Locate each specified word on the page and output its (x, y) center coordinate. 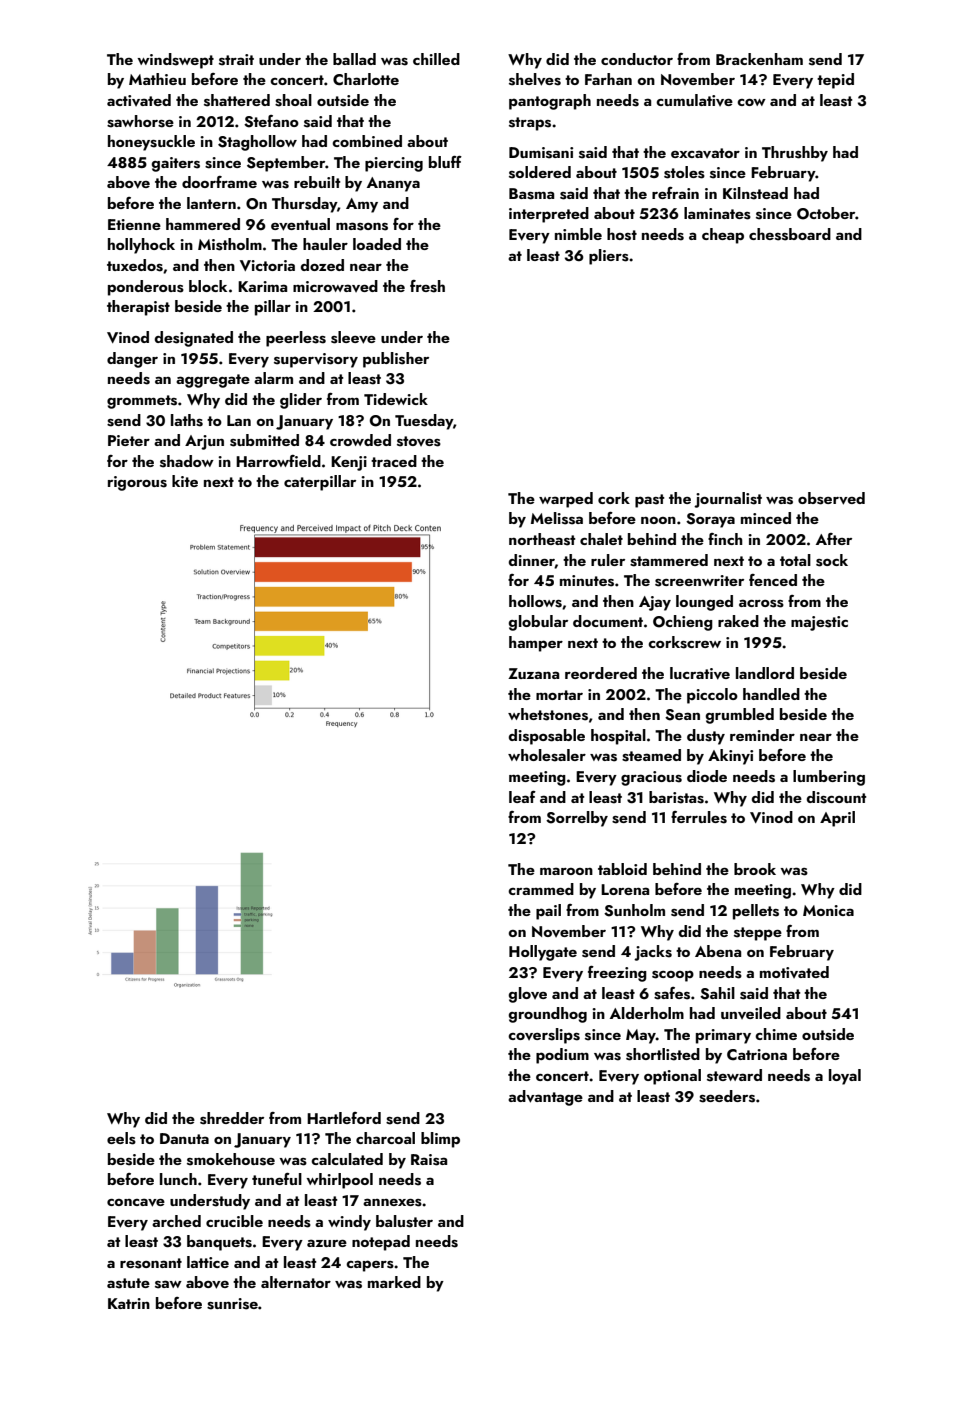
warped (566, 500)
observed (831, 498)
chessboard (790, 234)
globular (538, 623)
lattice (208, 1262)
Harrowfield (278, 461)
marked (394, 1282)
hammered (203, 224)
